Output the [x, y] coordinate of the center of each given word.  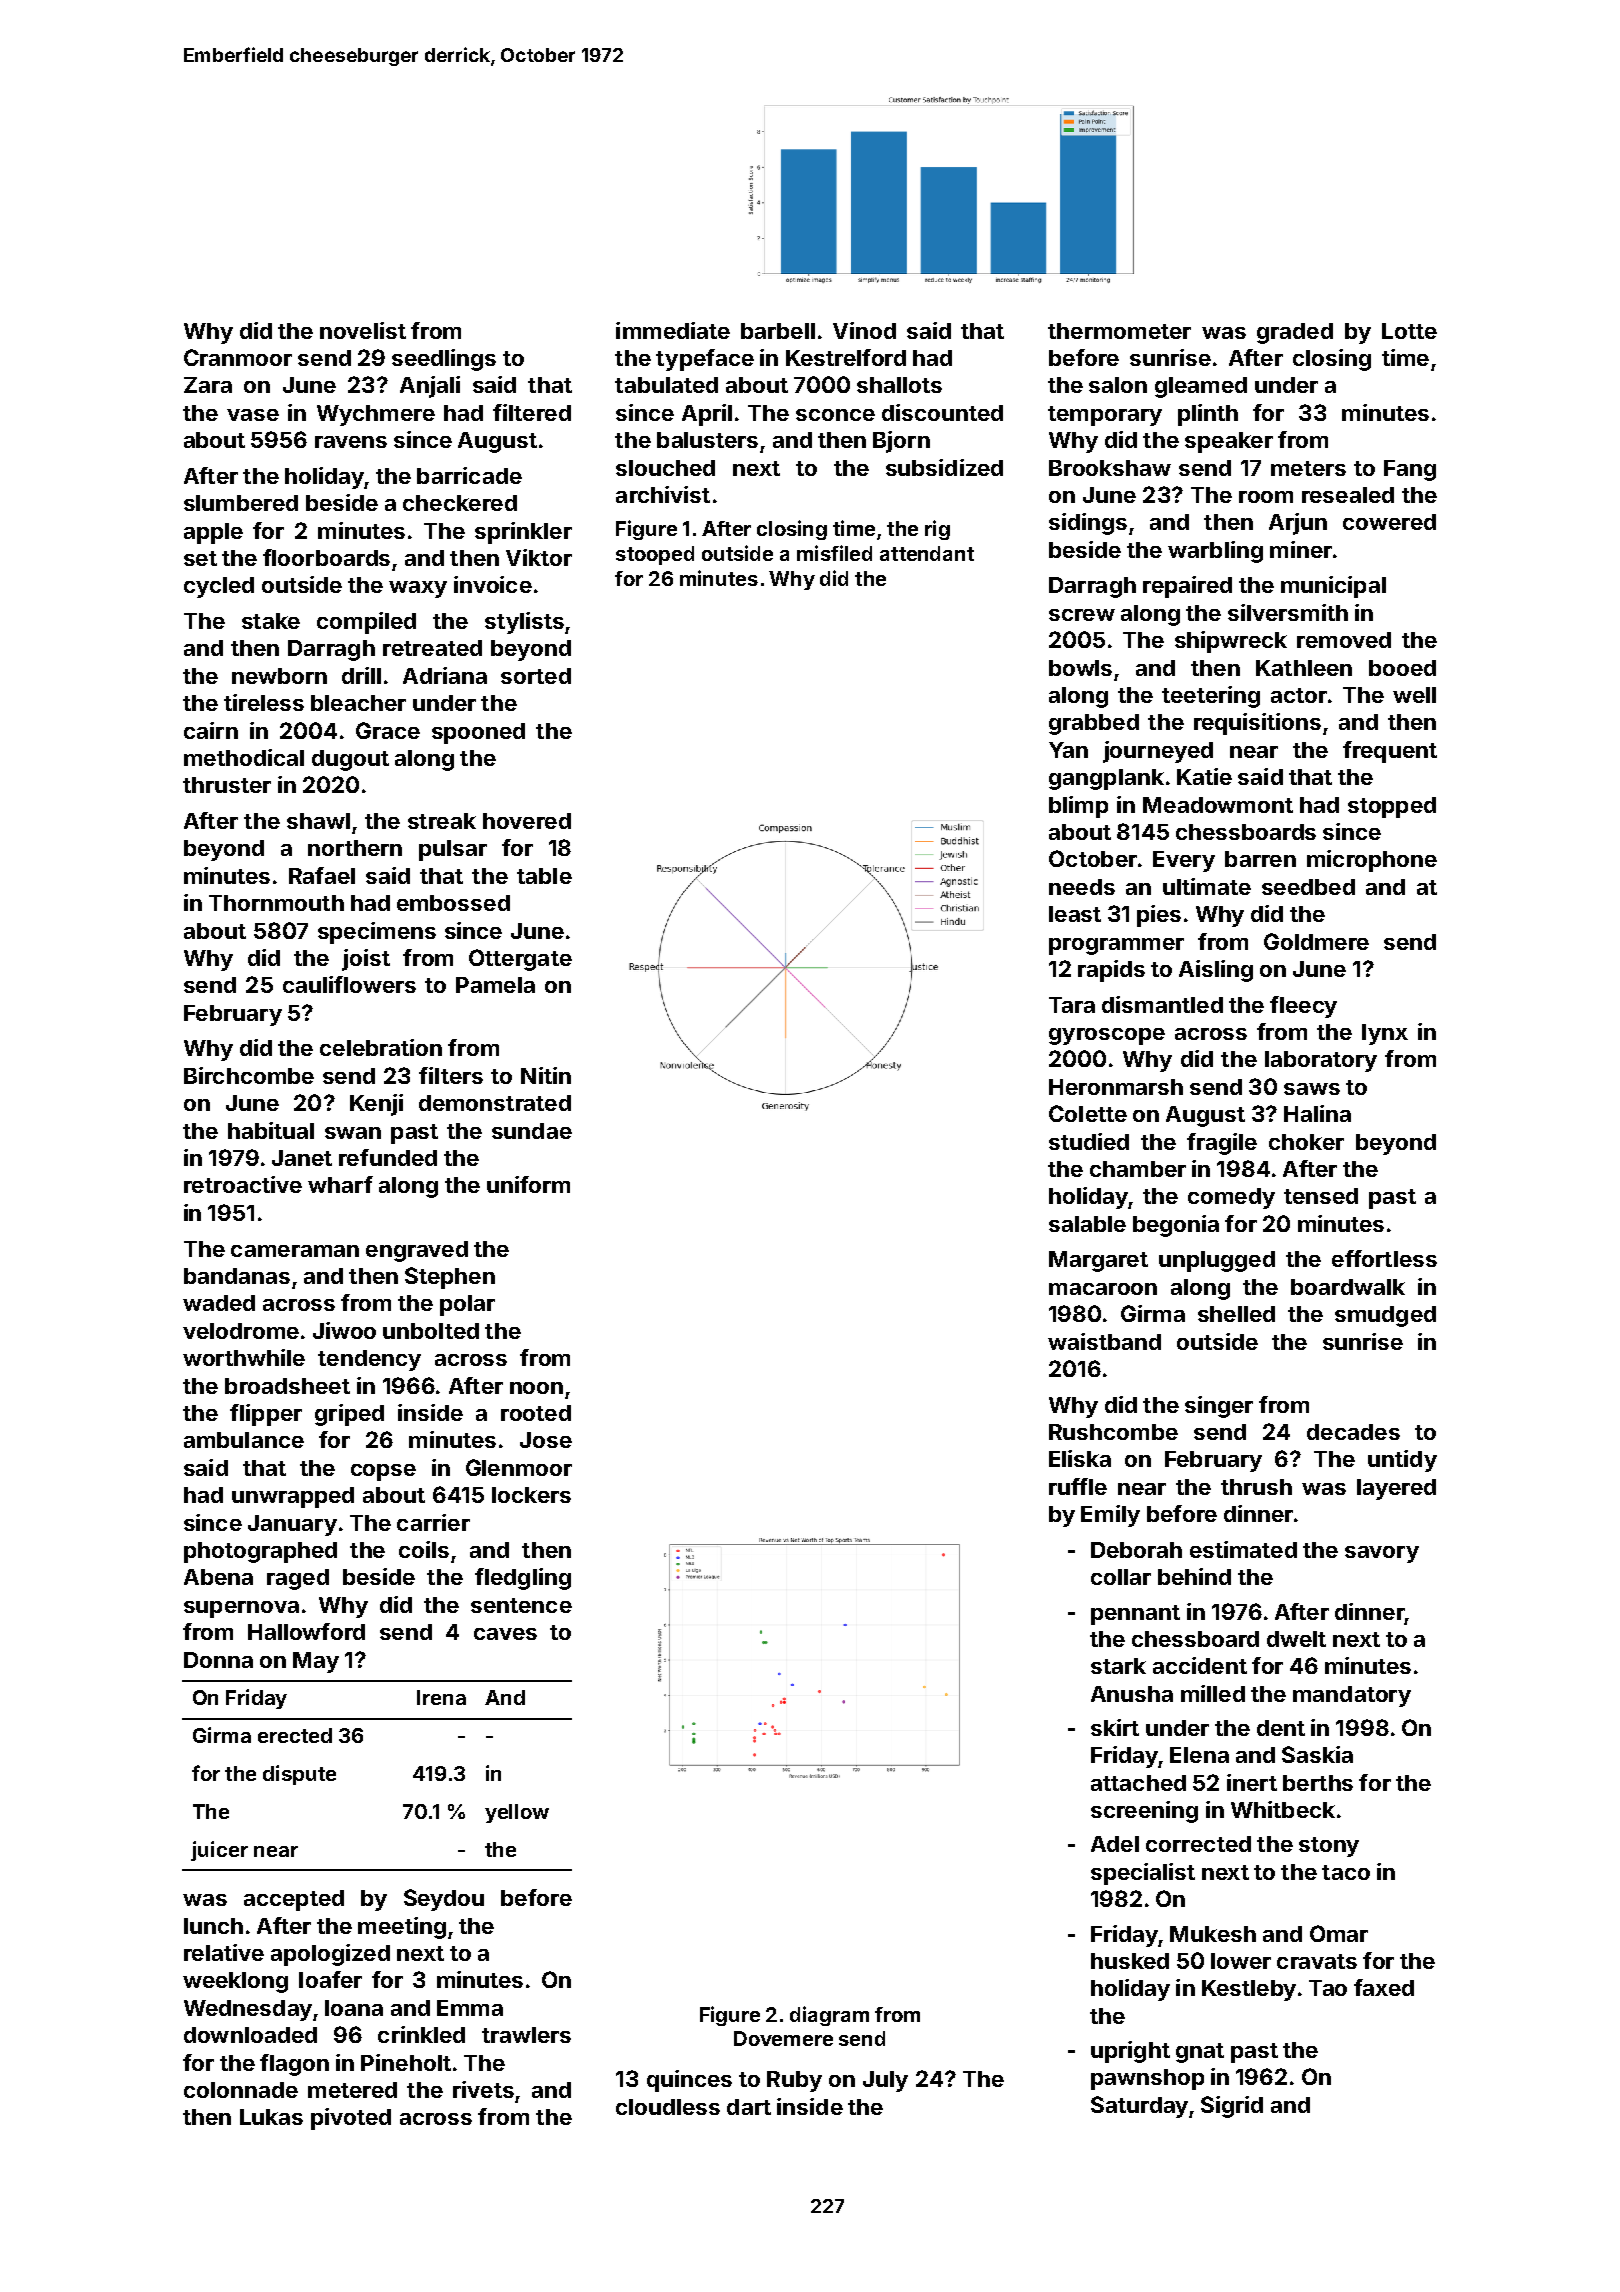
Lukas [271, 2117]
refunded [388, 1157]
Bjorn [901, 442]
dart [749, 2107]
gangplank [1106, 779]
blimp [1078, 807]
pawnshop [1147, 2079]
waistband [1104, 1341]
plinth [1208, 415]
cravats [1317, 1961]
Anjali [430, 387]
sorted [536, 676]
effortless [1384, 1258]
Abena [218, 1577]
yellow [517, 1813]
